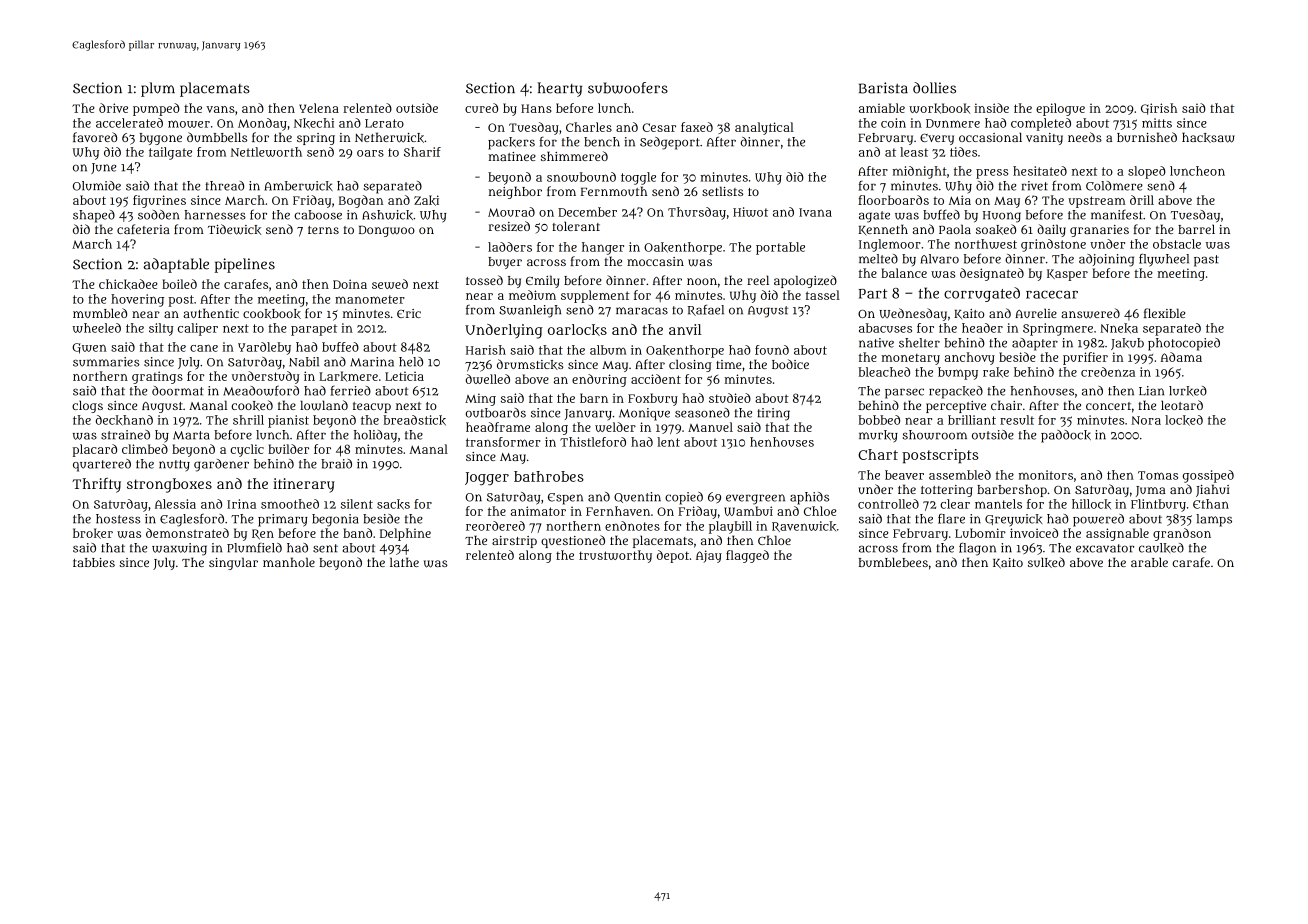  What do you see at coordinates (106, 362) in the screenshot?
I see `summaries` at bounding box center [106, 362].
